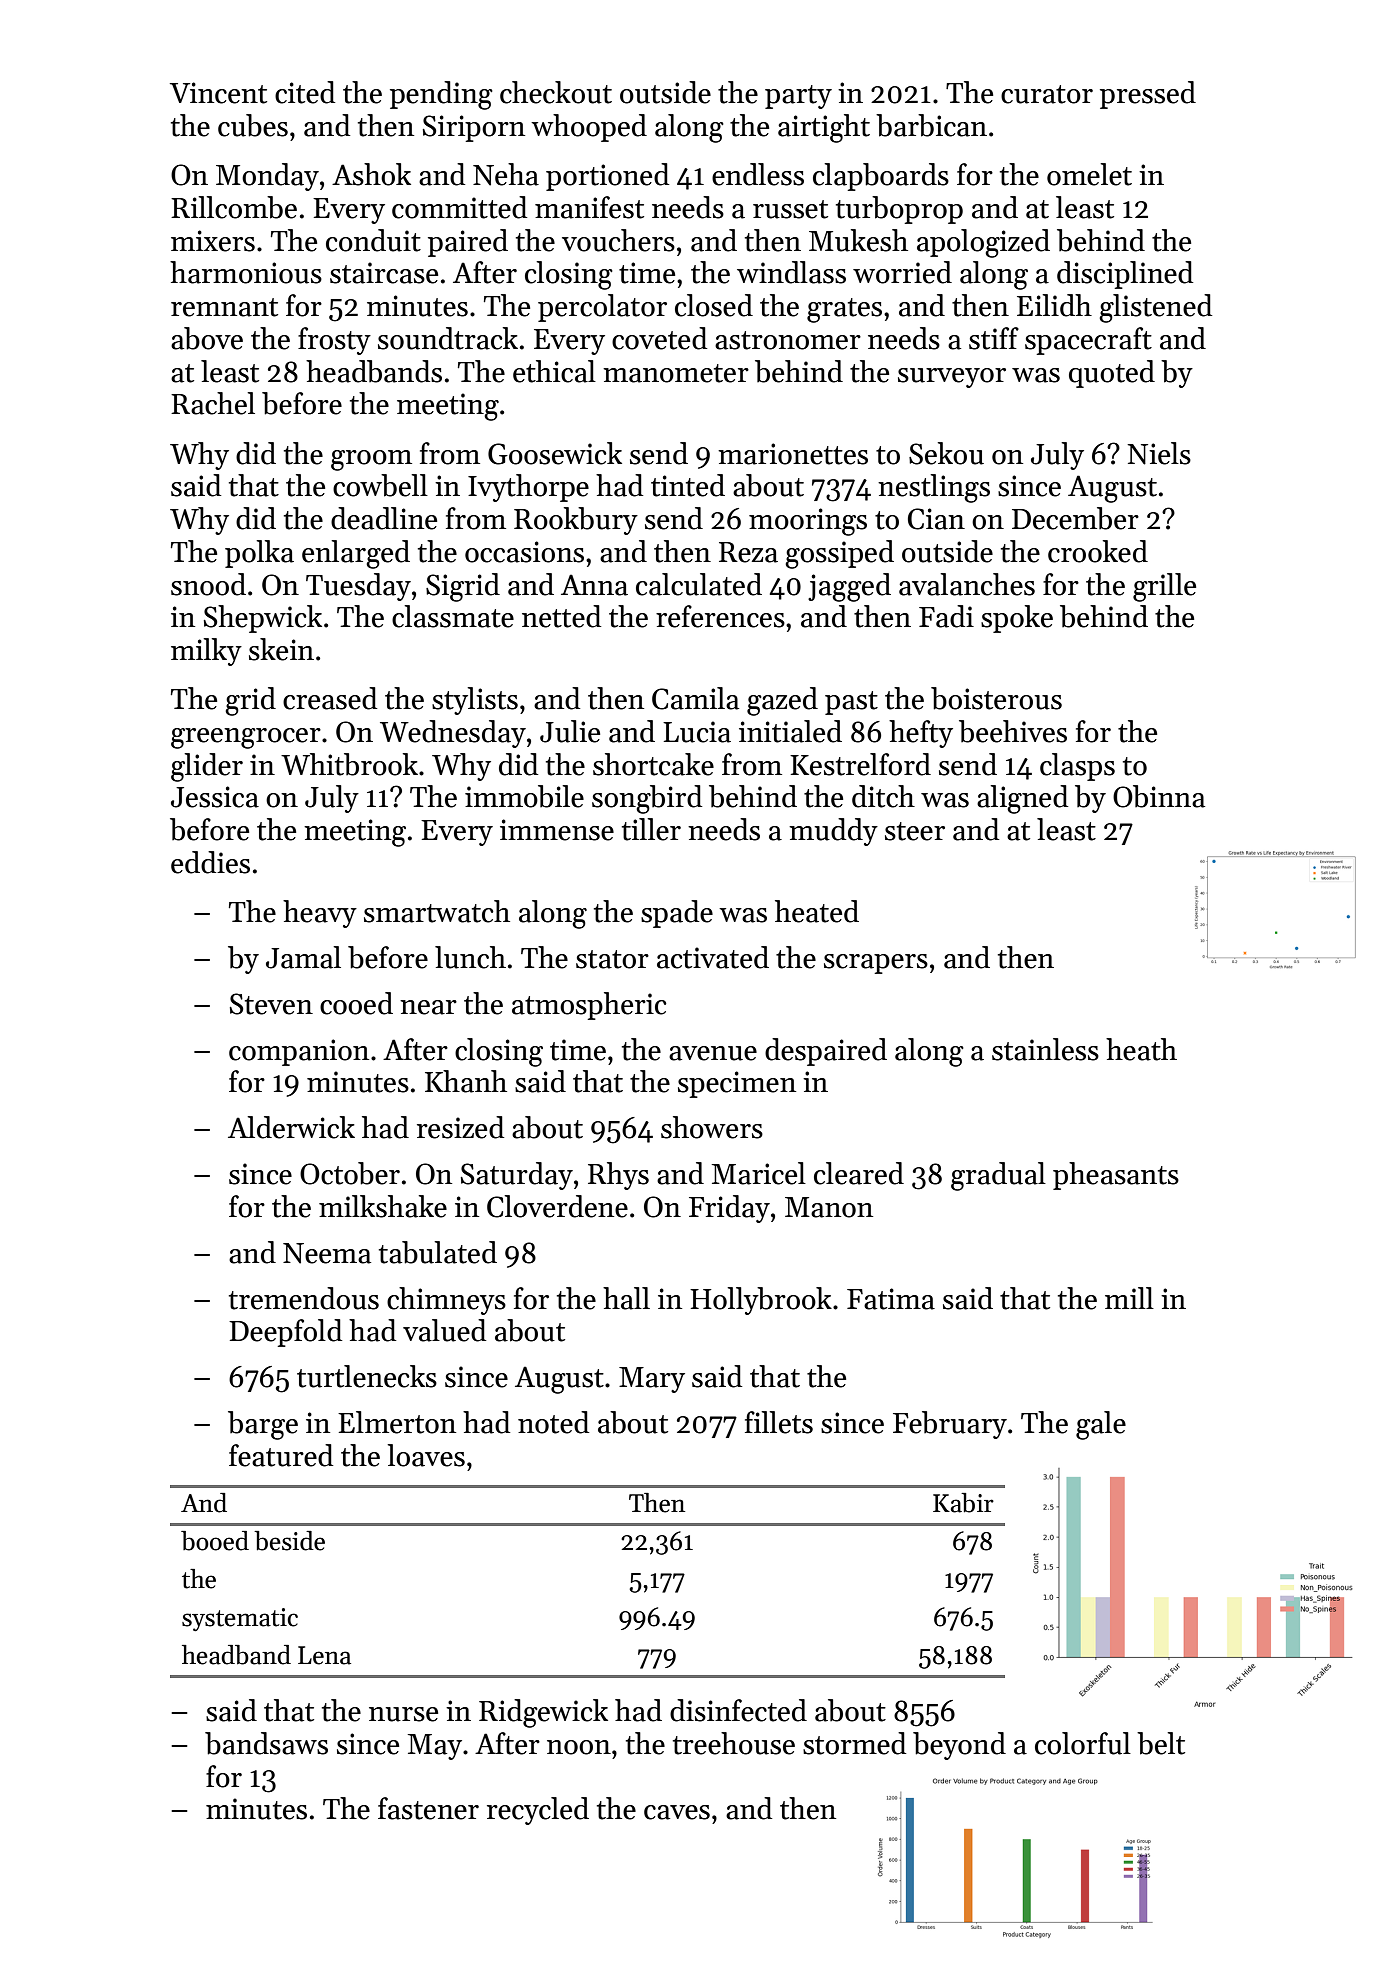  What do you see at coordinates (1089, 174) in the page?
I see `omelet` at bounding box center [1089, 174].
